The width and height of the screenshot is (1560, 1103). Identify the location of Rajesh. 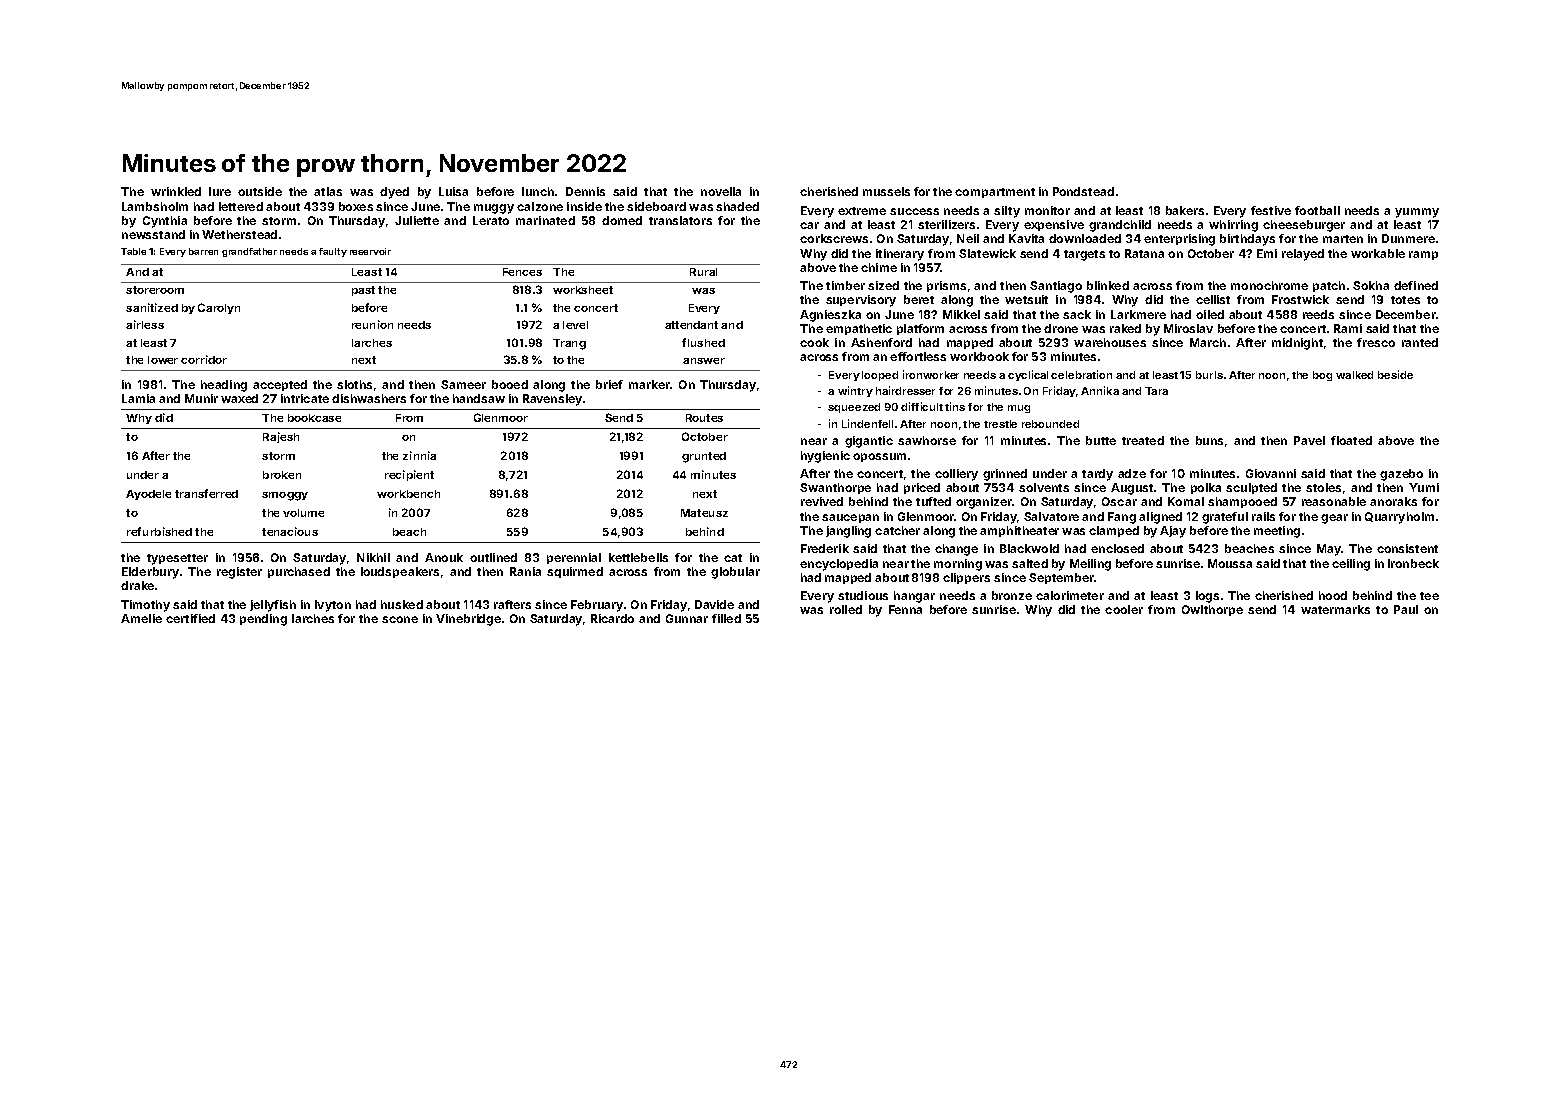
(281, 437).
